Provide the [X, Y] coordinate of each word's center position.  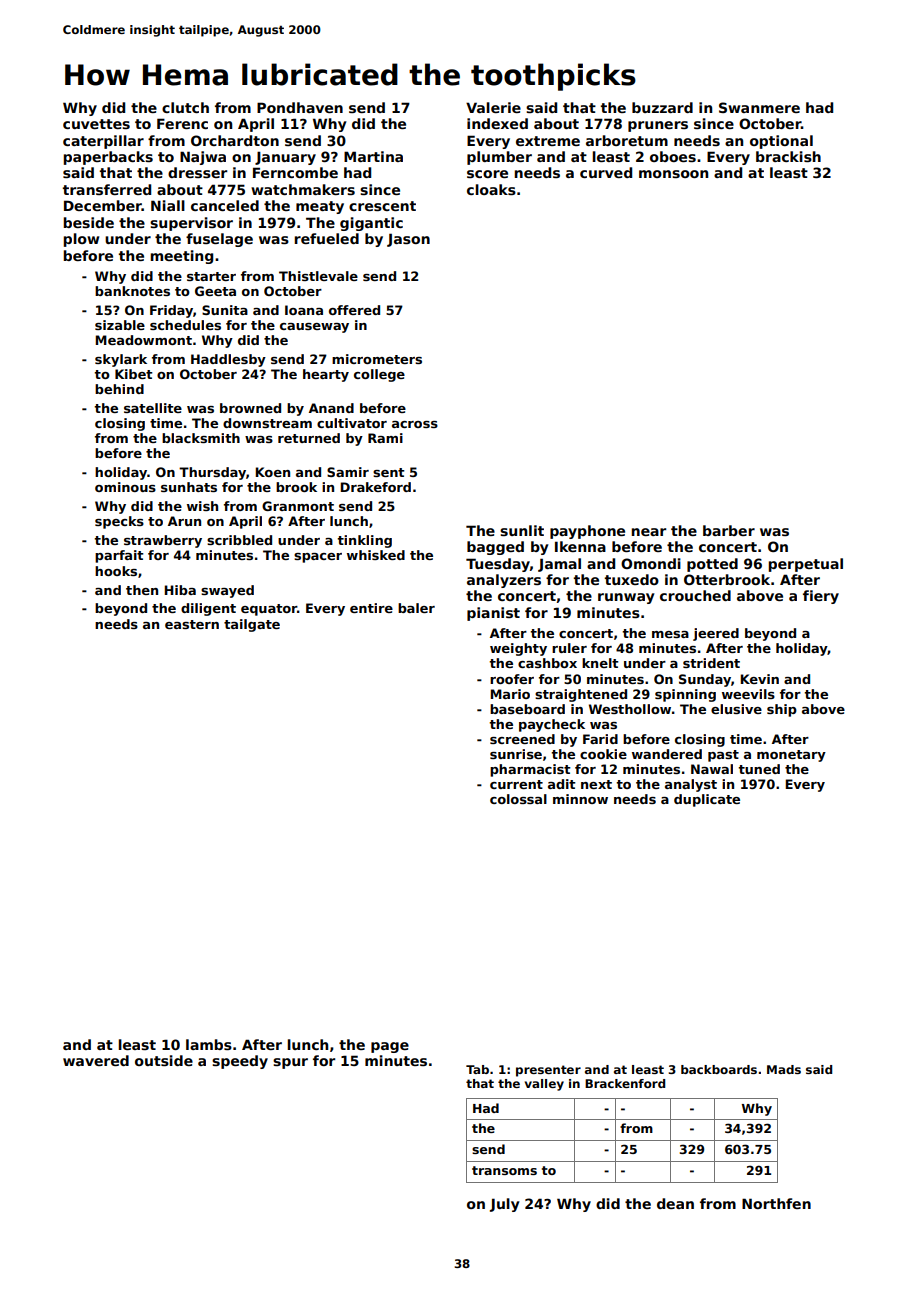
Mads [784, 1069]
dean [675, 1203]
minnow [580, 799]
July [505, 1205]
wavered [96, 1060]
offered [354, 310]
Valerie [493, 107]
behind [119, 389]
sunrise [516, 754]
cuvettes [96, 124]
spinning [685, 695]
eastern [192, 624]
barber [729, 530]
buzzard [662, 107]
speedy [240, 1062]
